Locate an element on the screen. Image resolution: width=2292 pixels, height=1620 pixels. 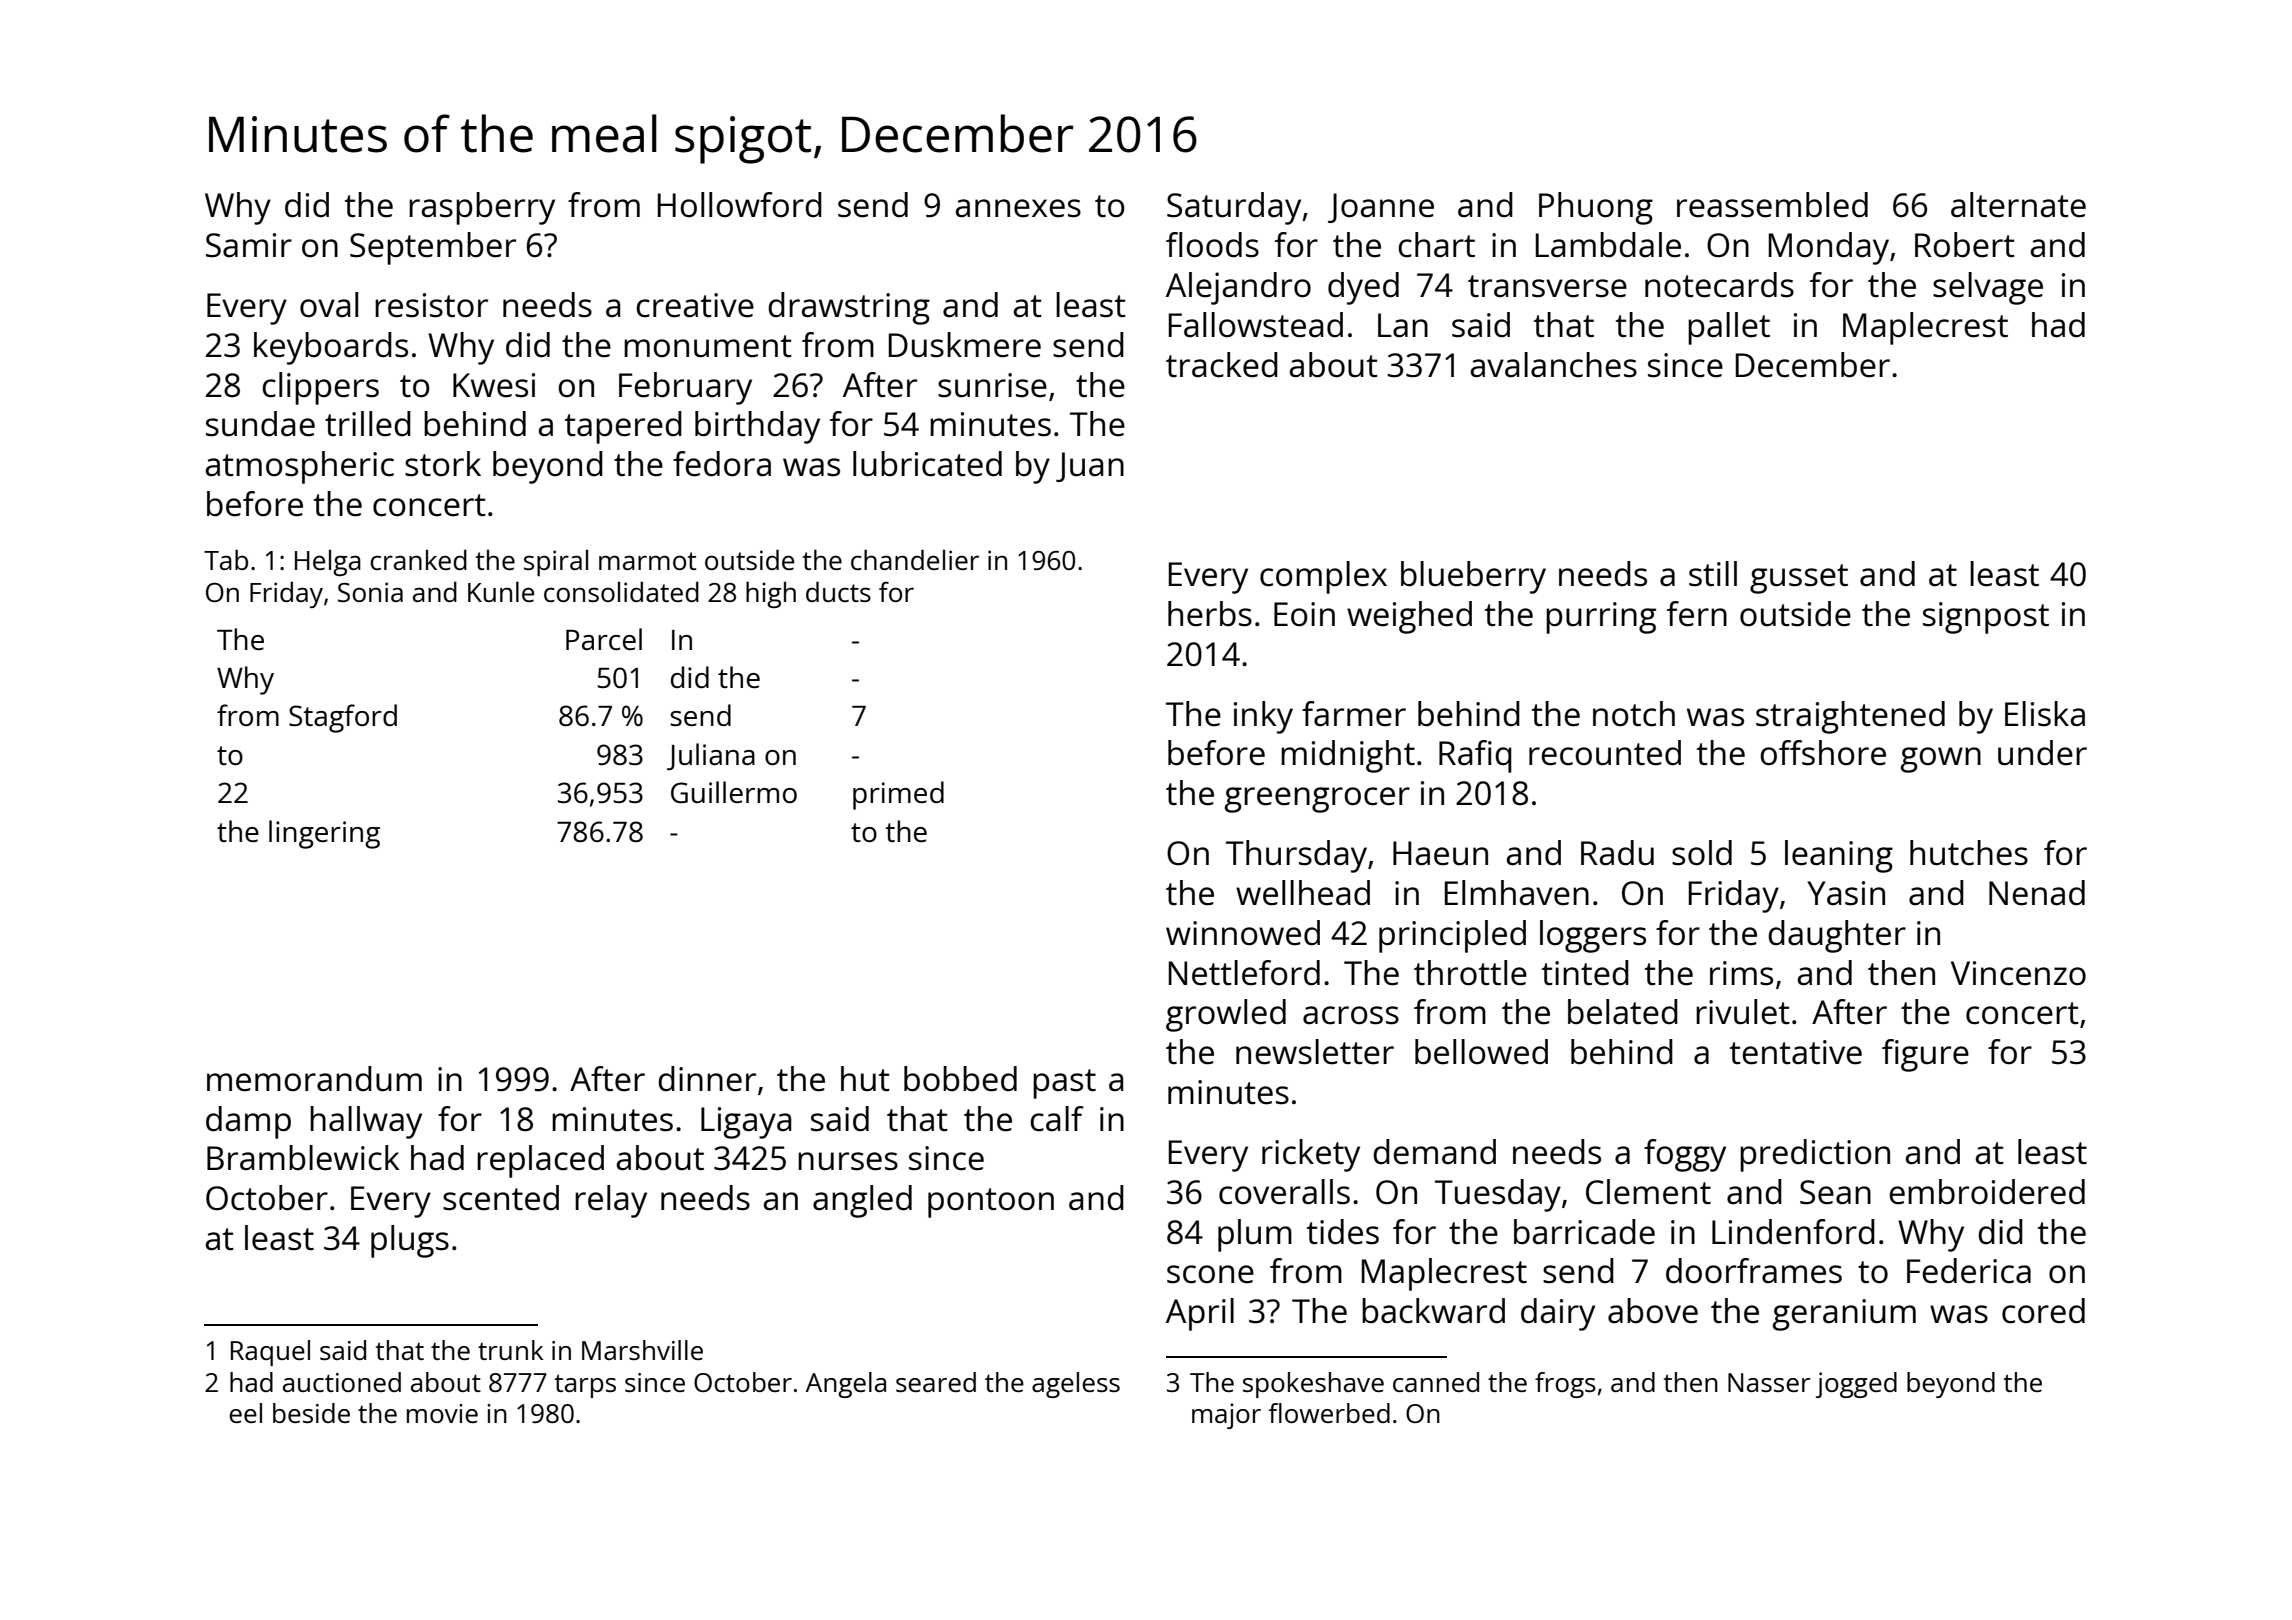
sold is located at coordinates (1702, 853).
